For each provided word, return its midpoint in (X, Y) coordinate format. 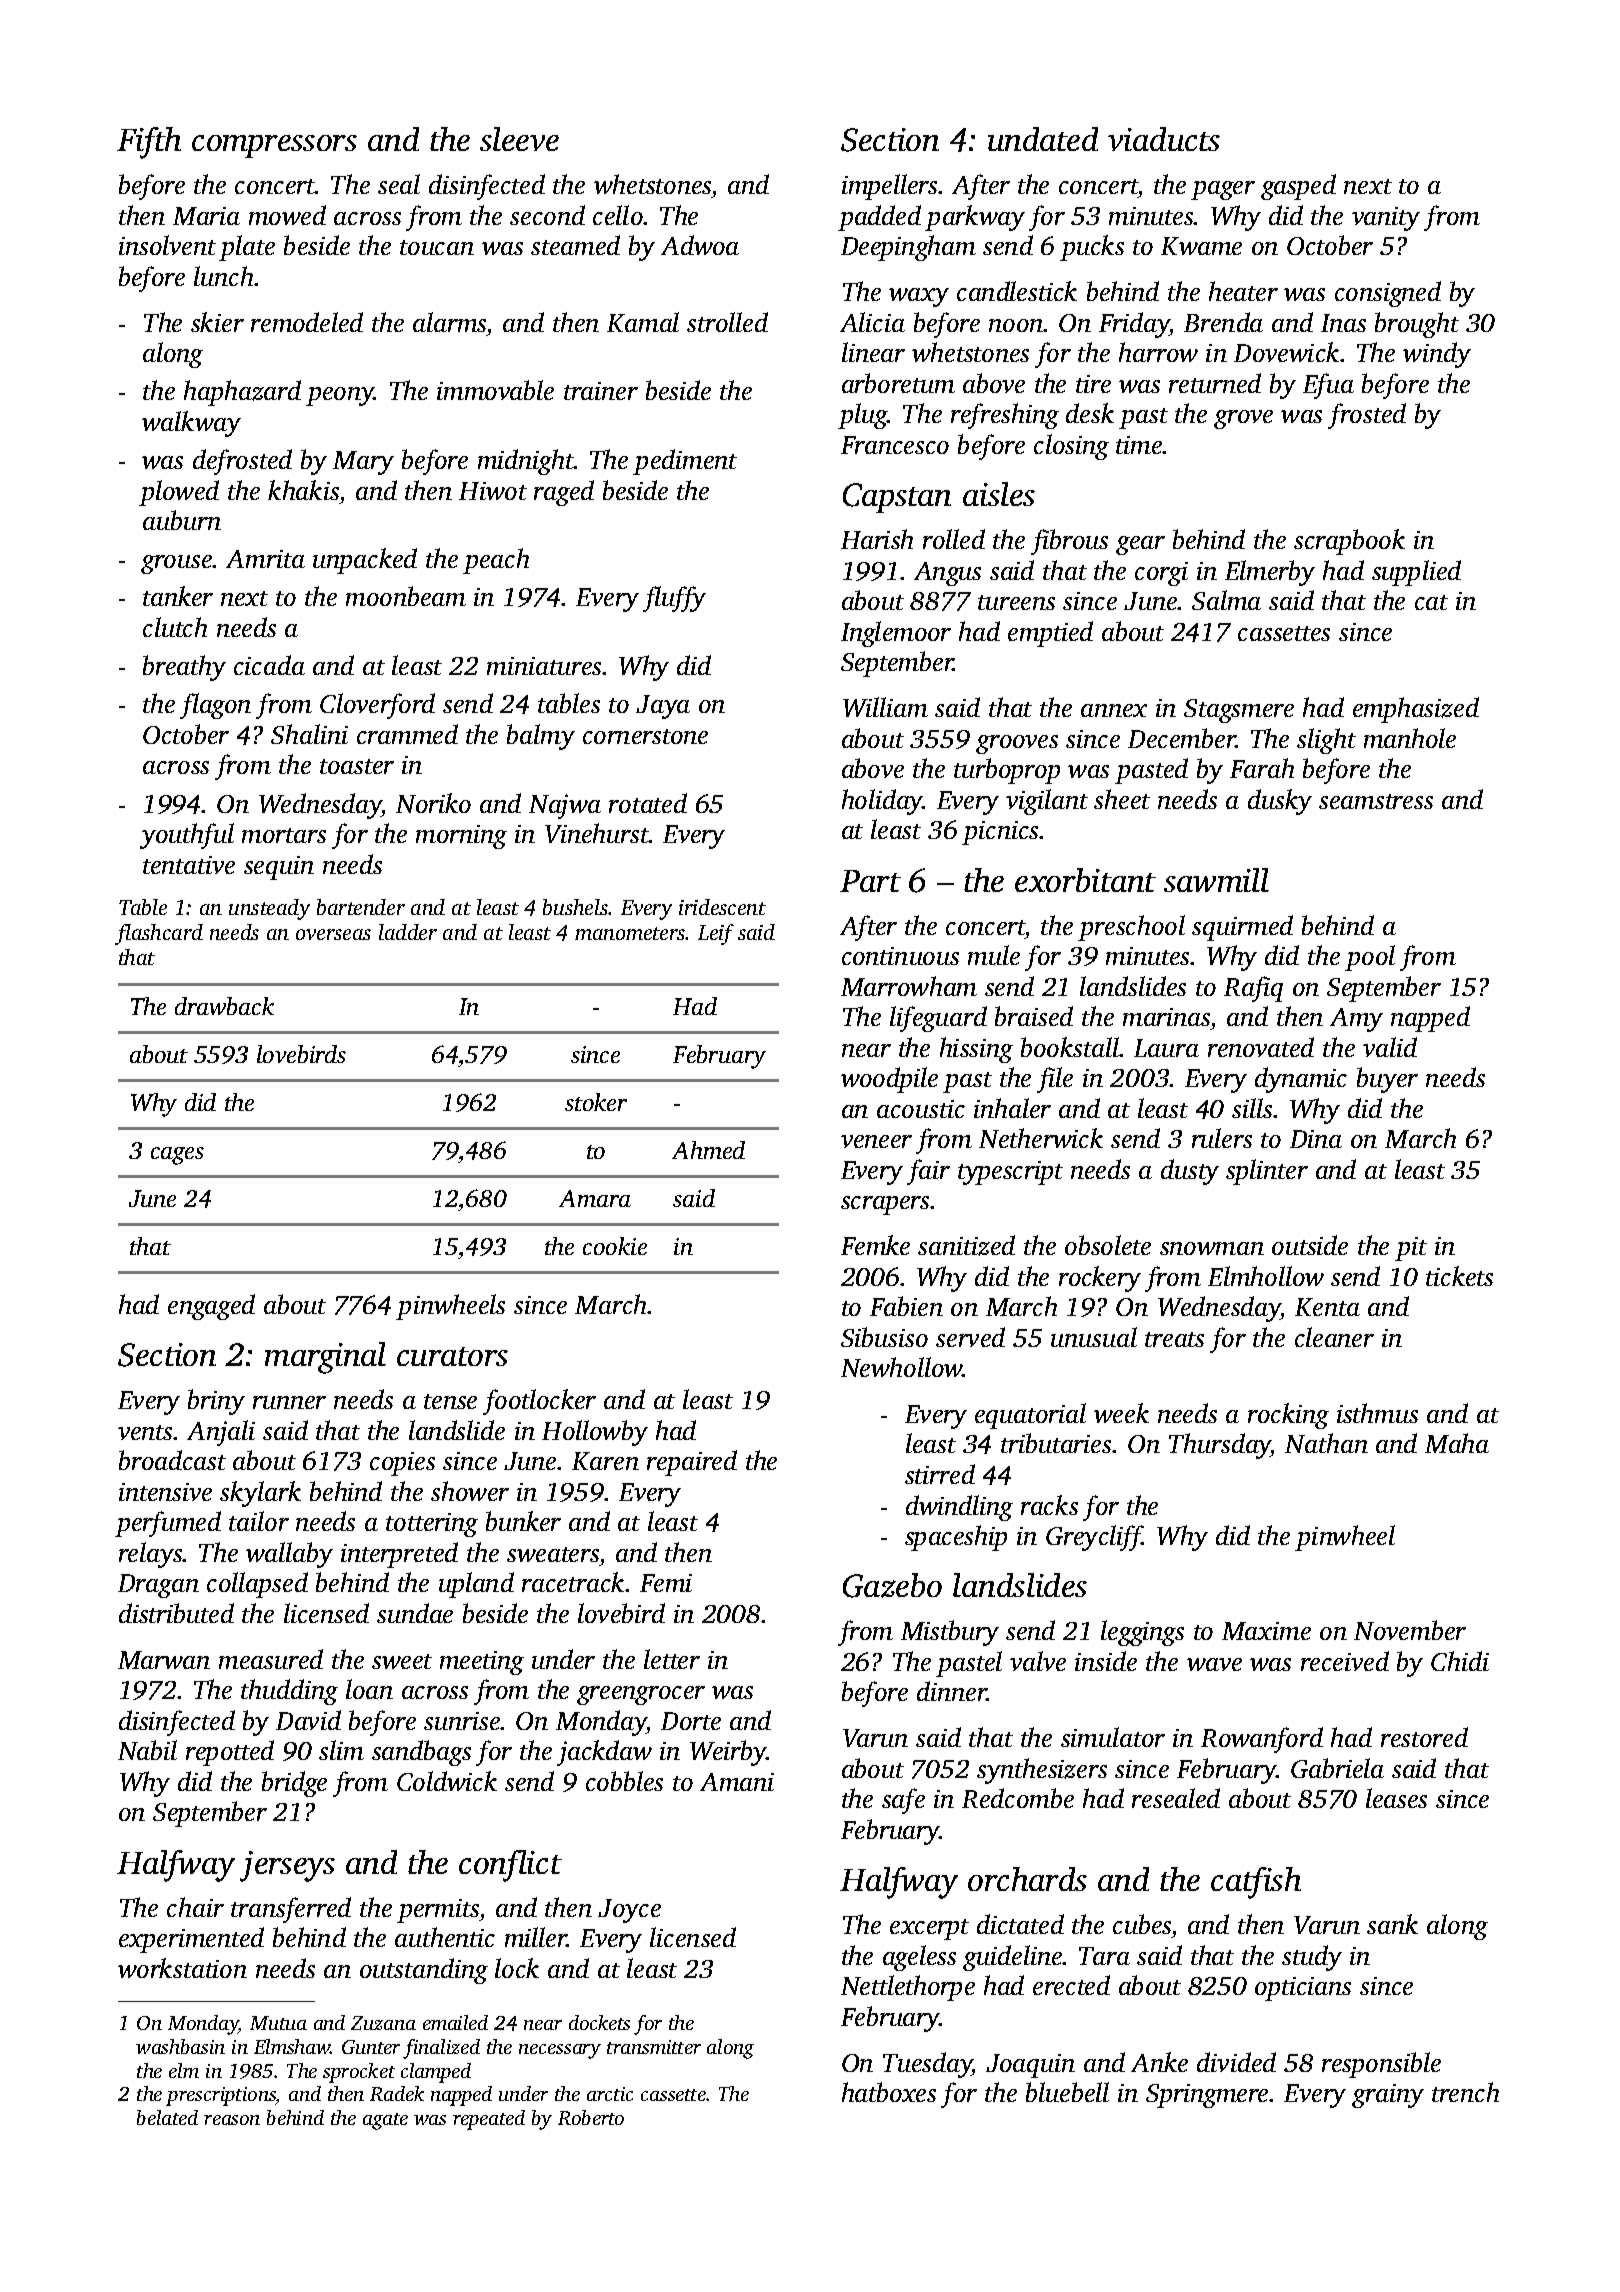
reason (232, 2120)
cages (177, 1156)
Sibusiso (884, 1337)
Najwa (565, 806)
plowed (179, 493)
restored (1424, 1737)
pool (1370, 958)
